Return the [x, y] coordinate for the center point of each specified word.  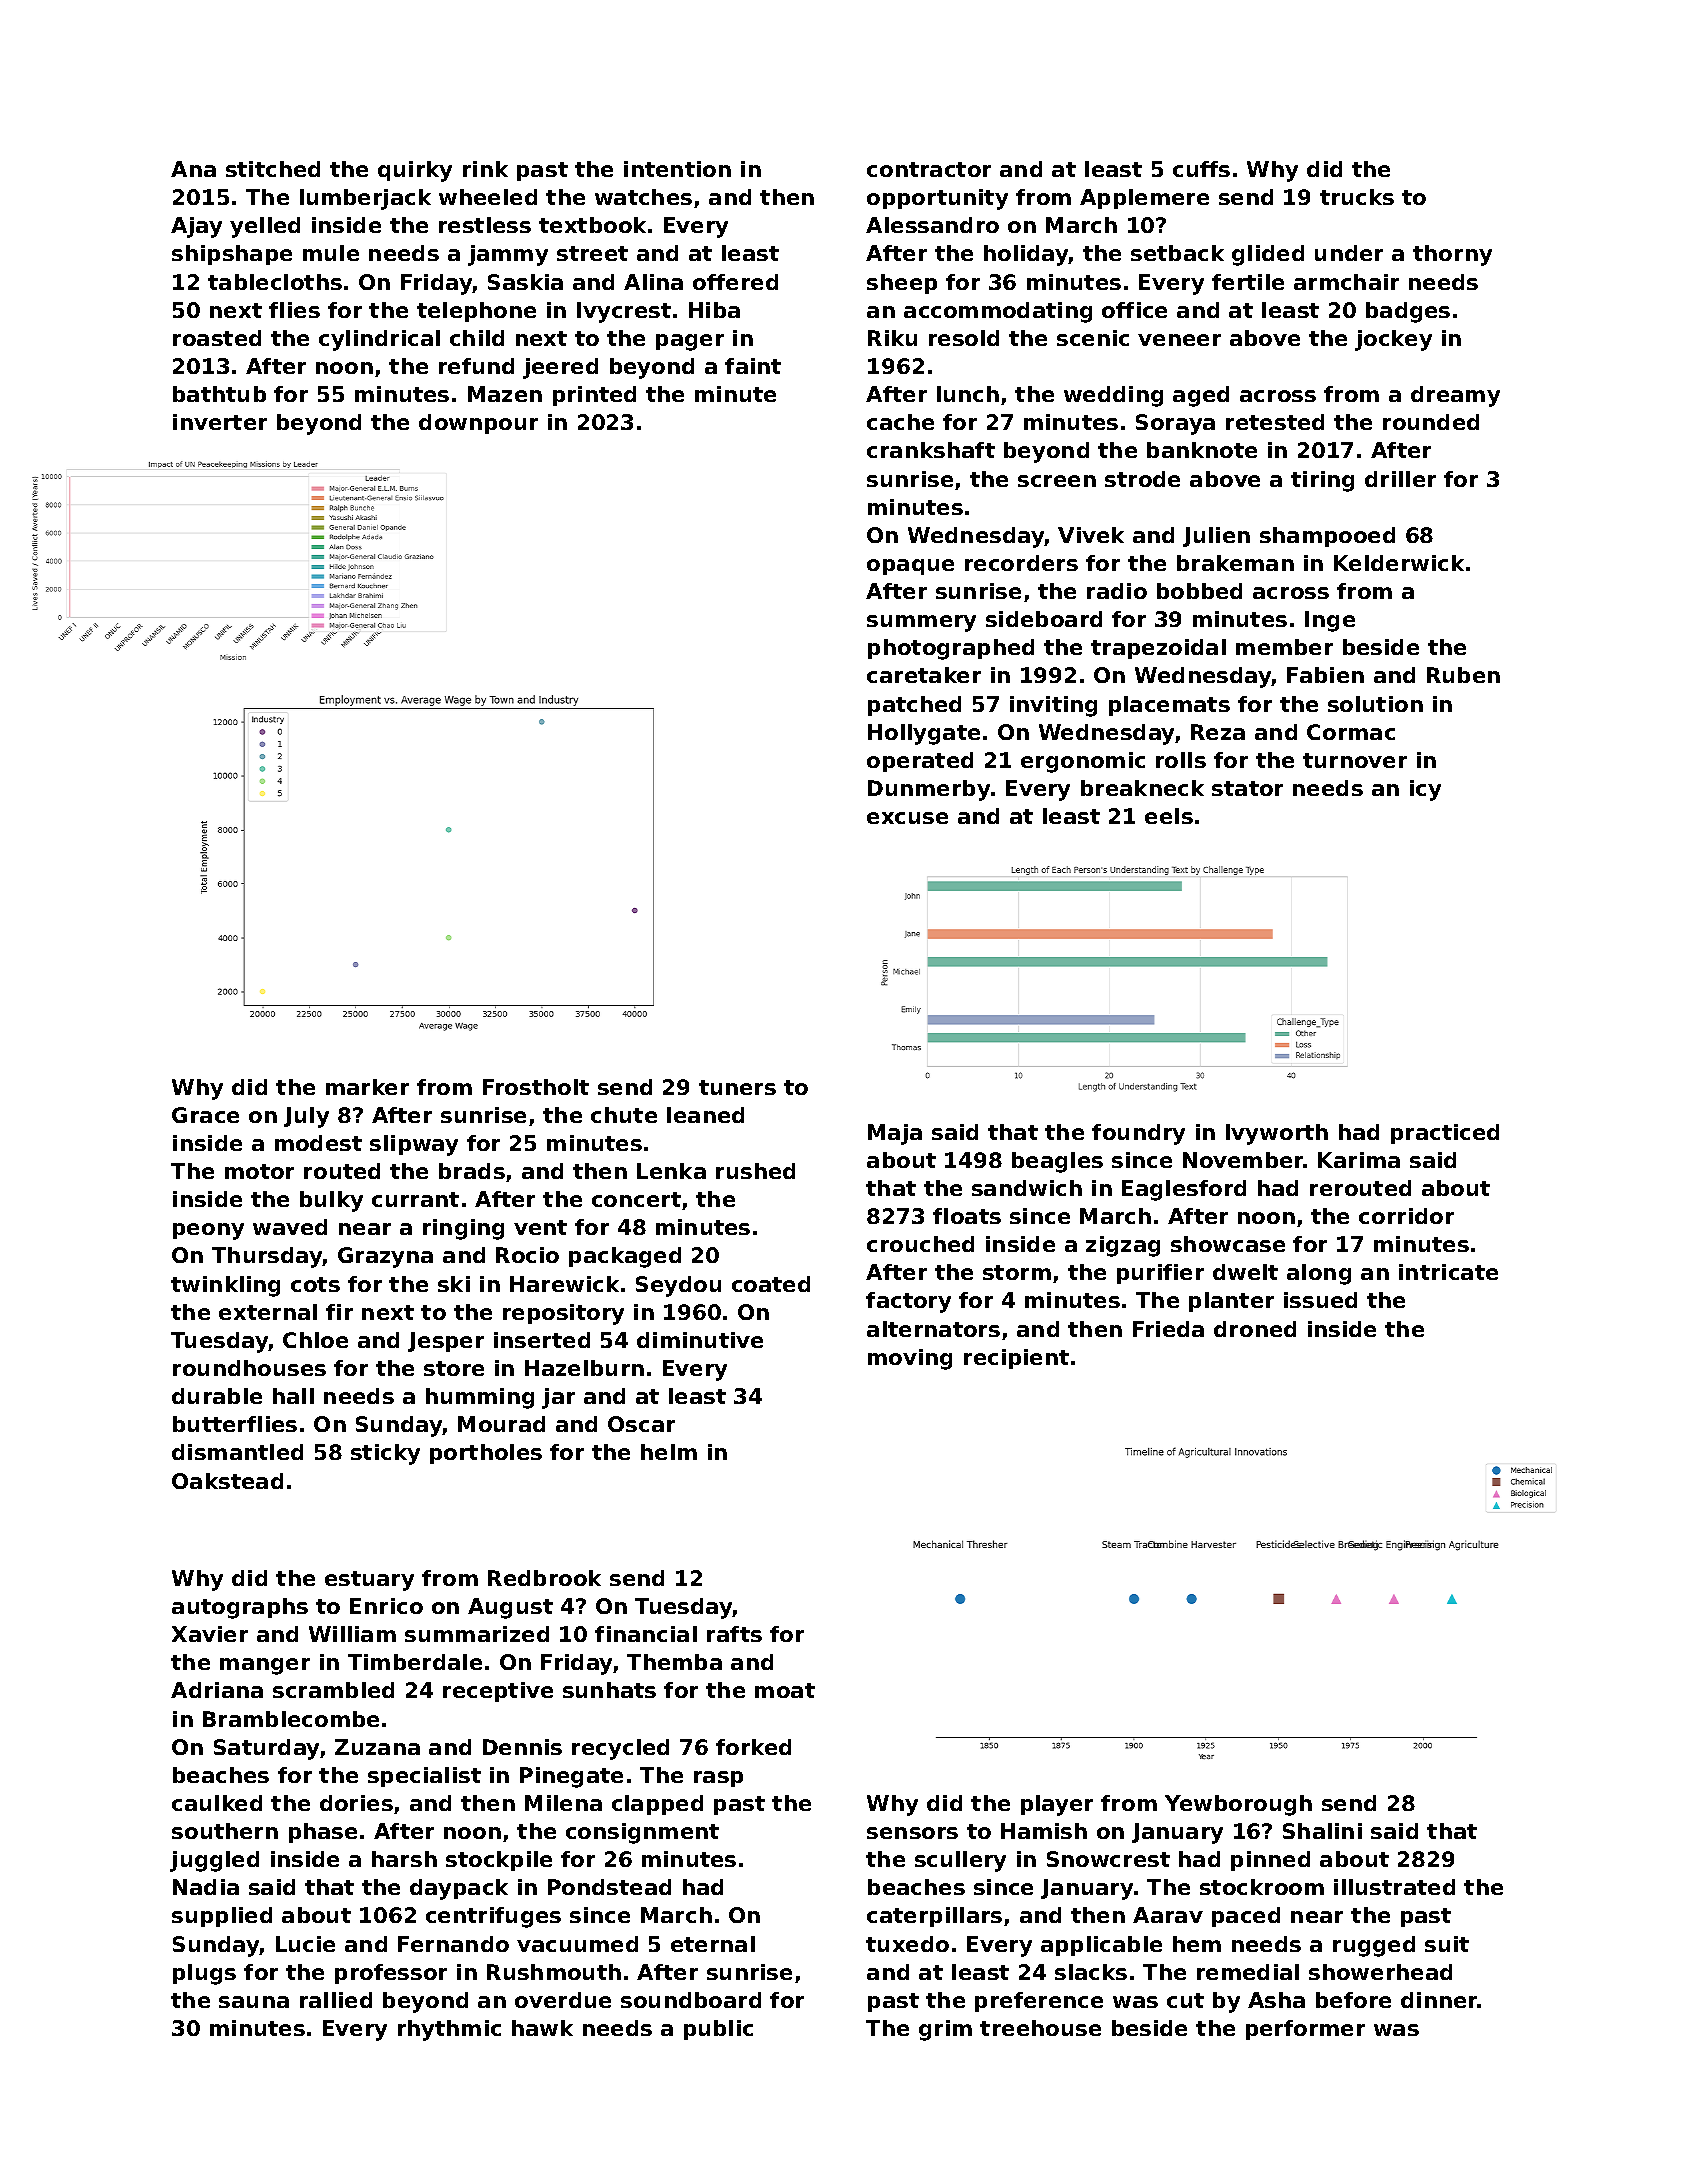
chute [624, 1115]
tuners [737, 1087]
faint [753, 366]
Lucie [305, 1944]
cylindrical [379, 340]
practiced [1445, 1134]
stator [1247, 788]
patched [914, 706]
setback [1177, 253]
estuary [369, 1581]
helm [669, 1452]
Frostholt [536, 1087]
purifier [1160, 1274]
